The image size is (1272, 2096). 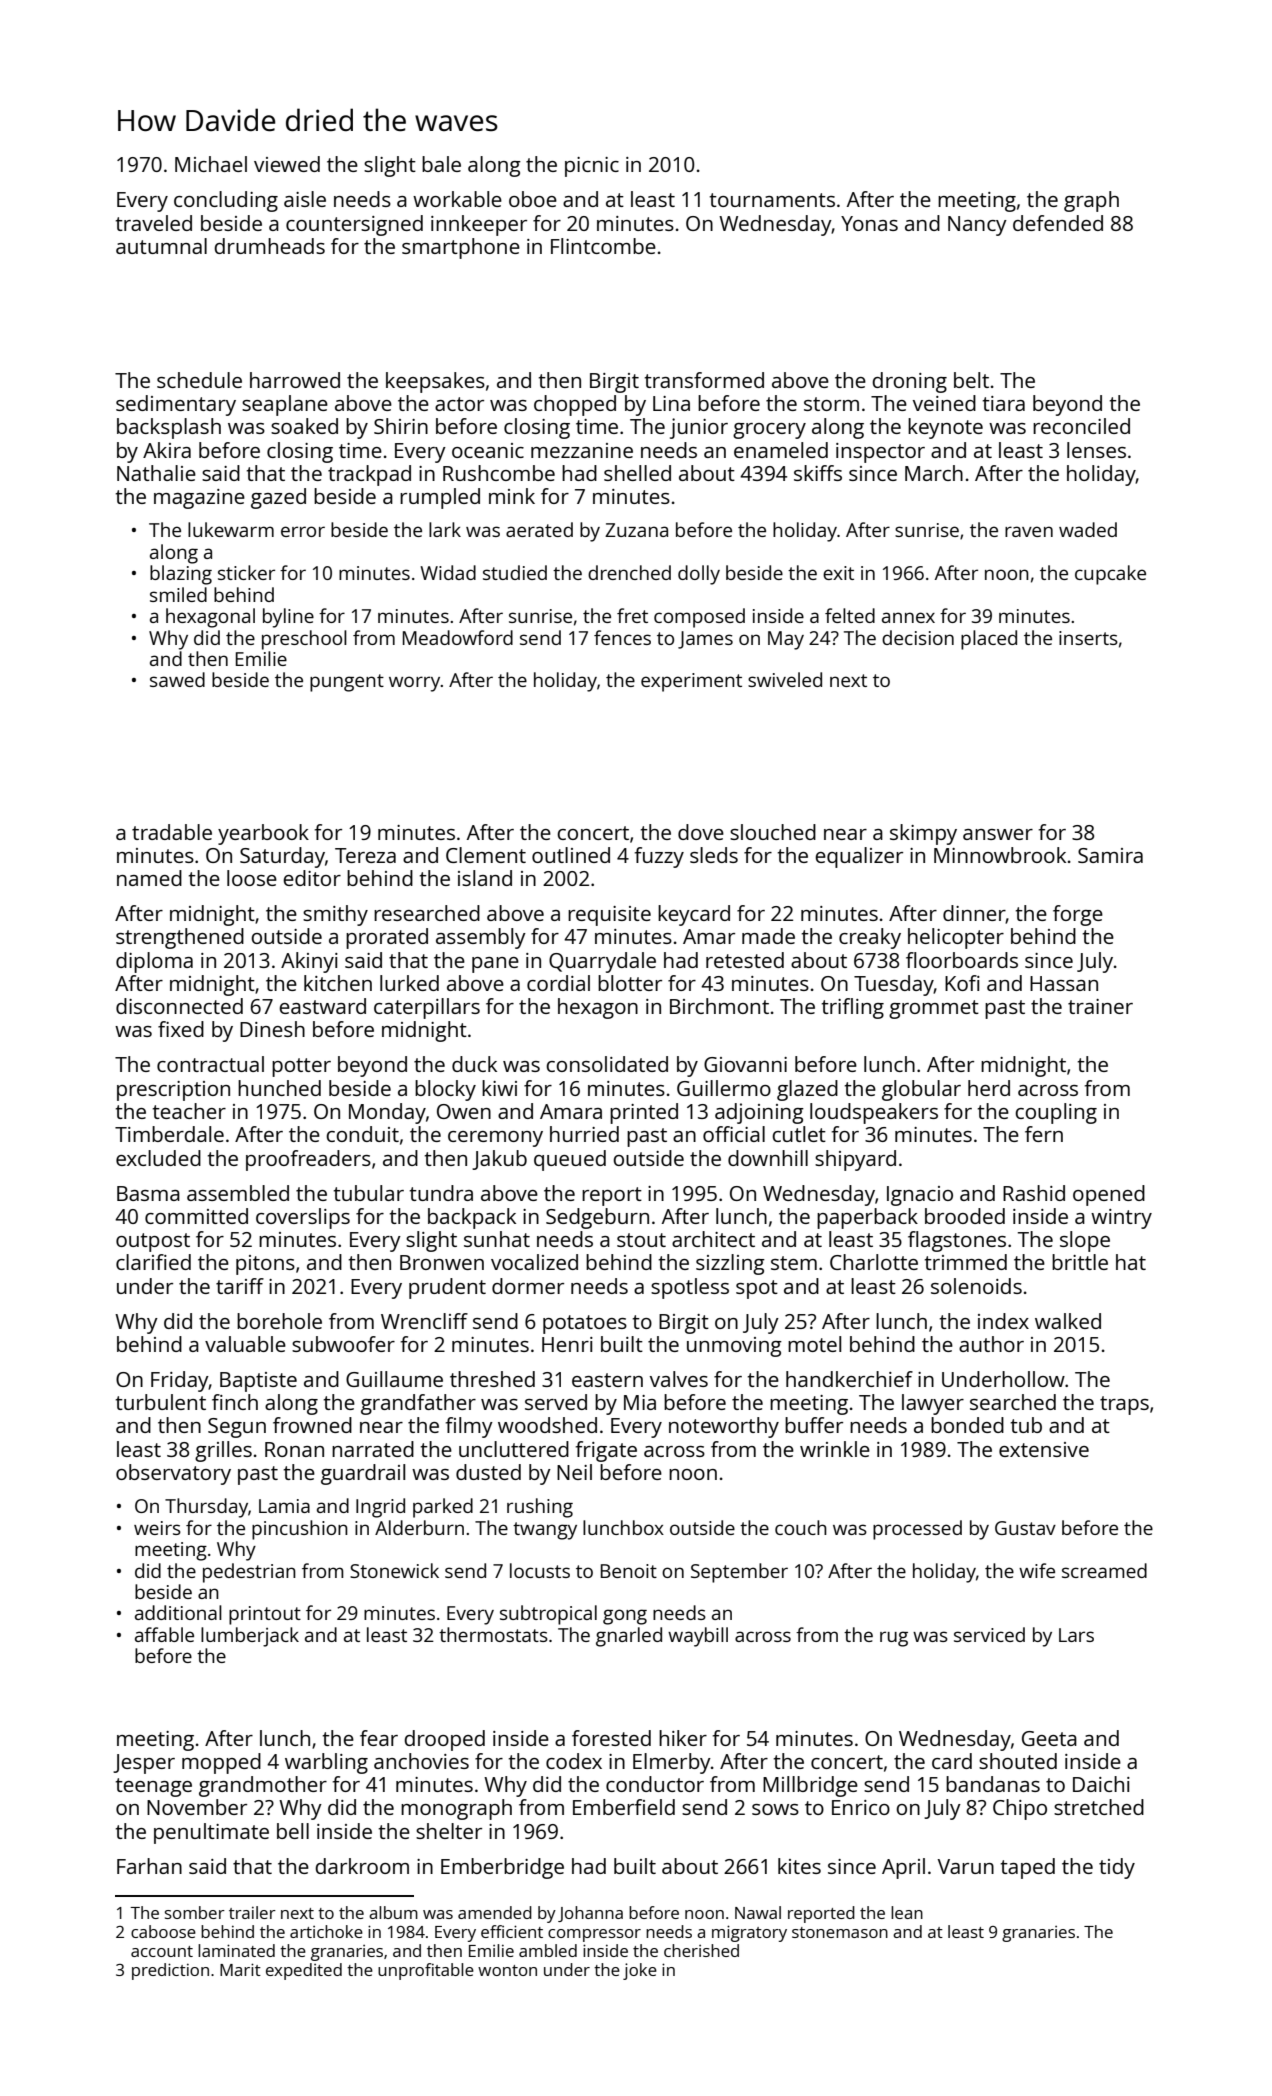 I want to click on artichoke, so click(x=326, y=1931).
